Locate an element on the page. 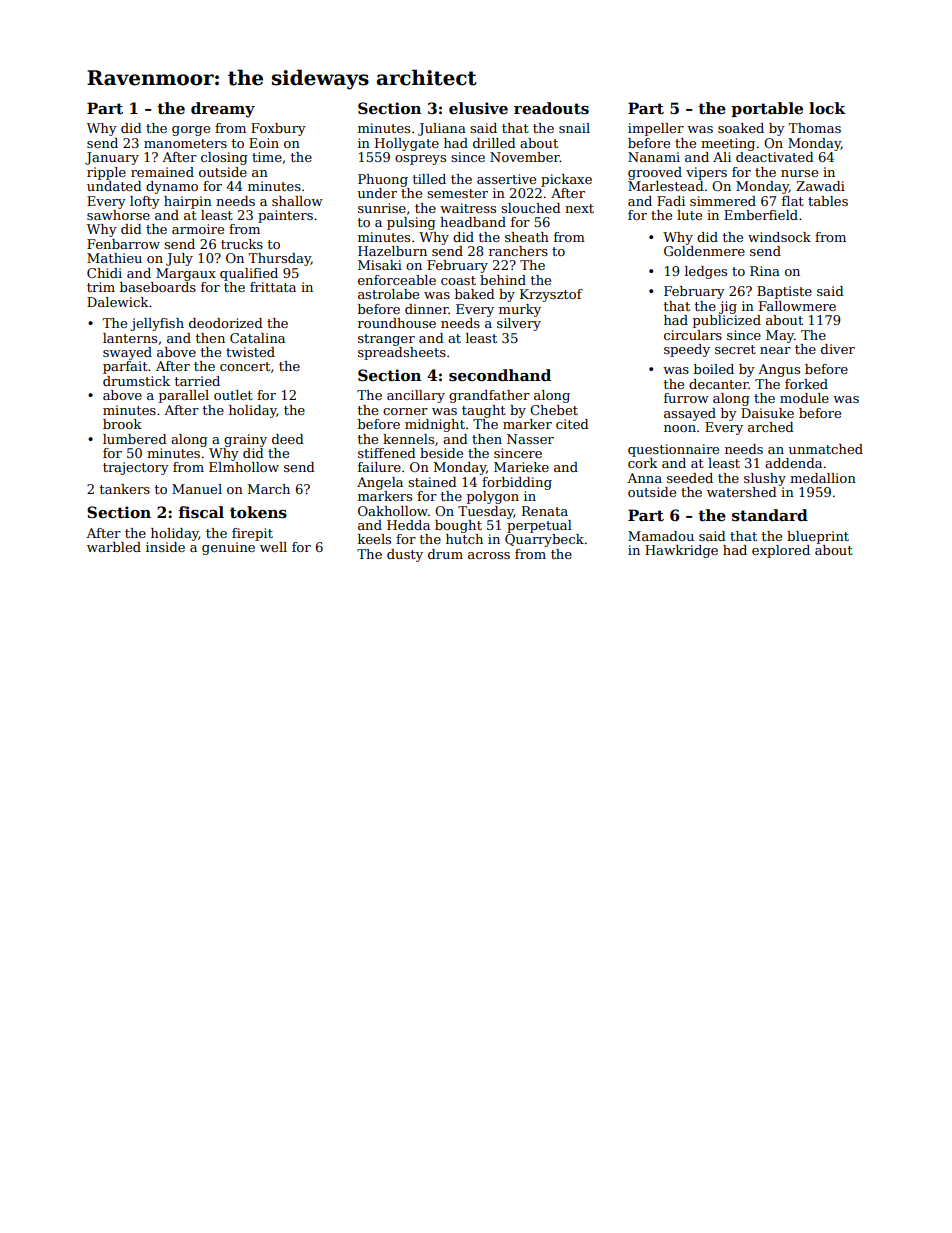 The image size is (952, 1233). Foxbury is located at coordinates (278, 129).
